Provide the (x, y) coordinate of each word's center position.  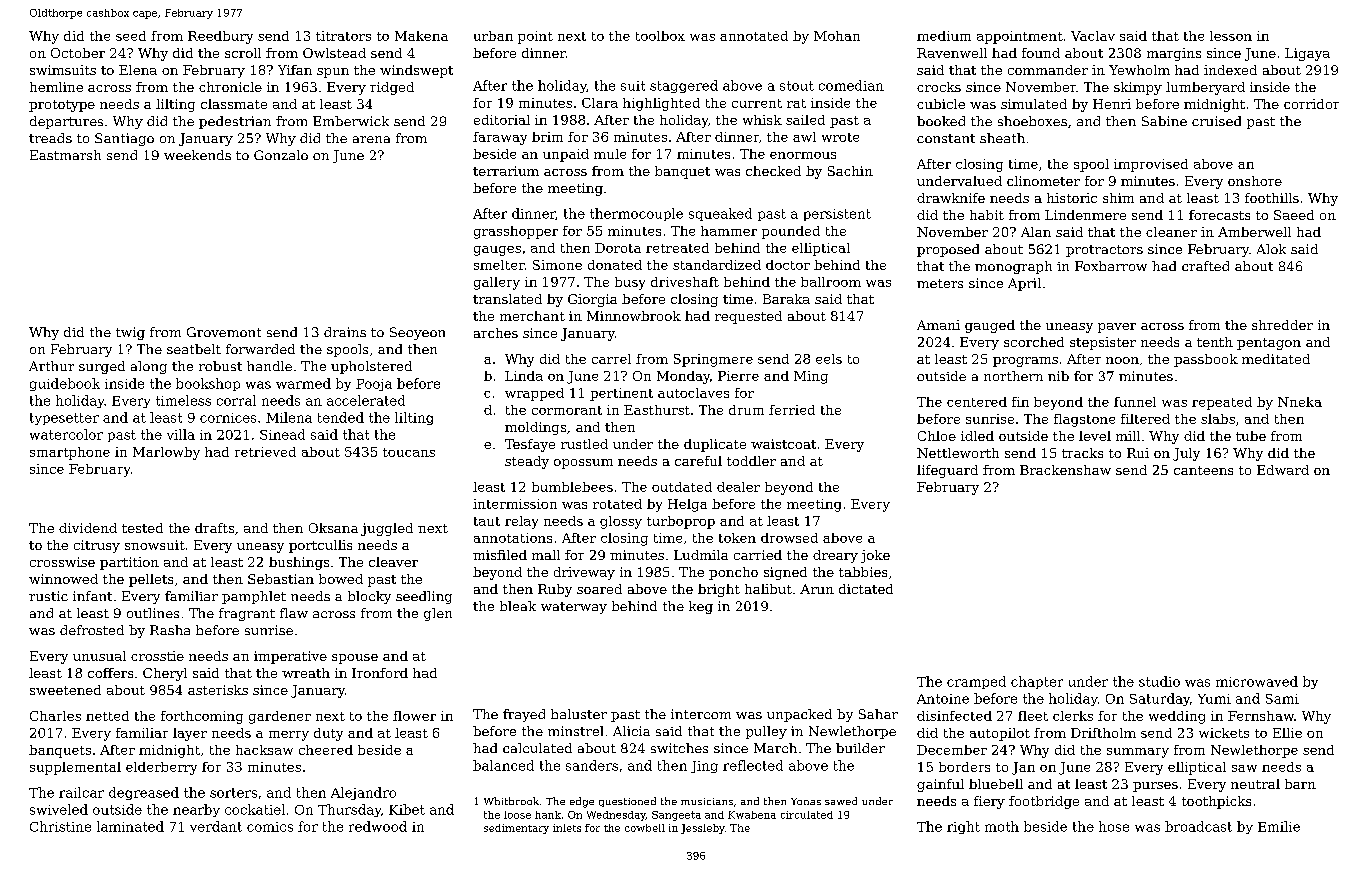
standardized (717, 265)
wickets (1224, 733)
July (1186, 454)
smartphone (70, 453)
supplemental (75, 768)
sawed (841, 801)
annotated (754, 36)
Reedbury (220, 37)
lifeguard (947, 471)
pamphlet (254, 597)
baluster (579, 714)
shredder (1282, 325)
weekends (197, 155)
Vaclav (1093, 36)
